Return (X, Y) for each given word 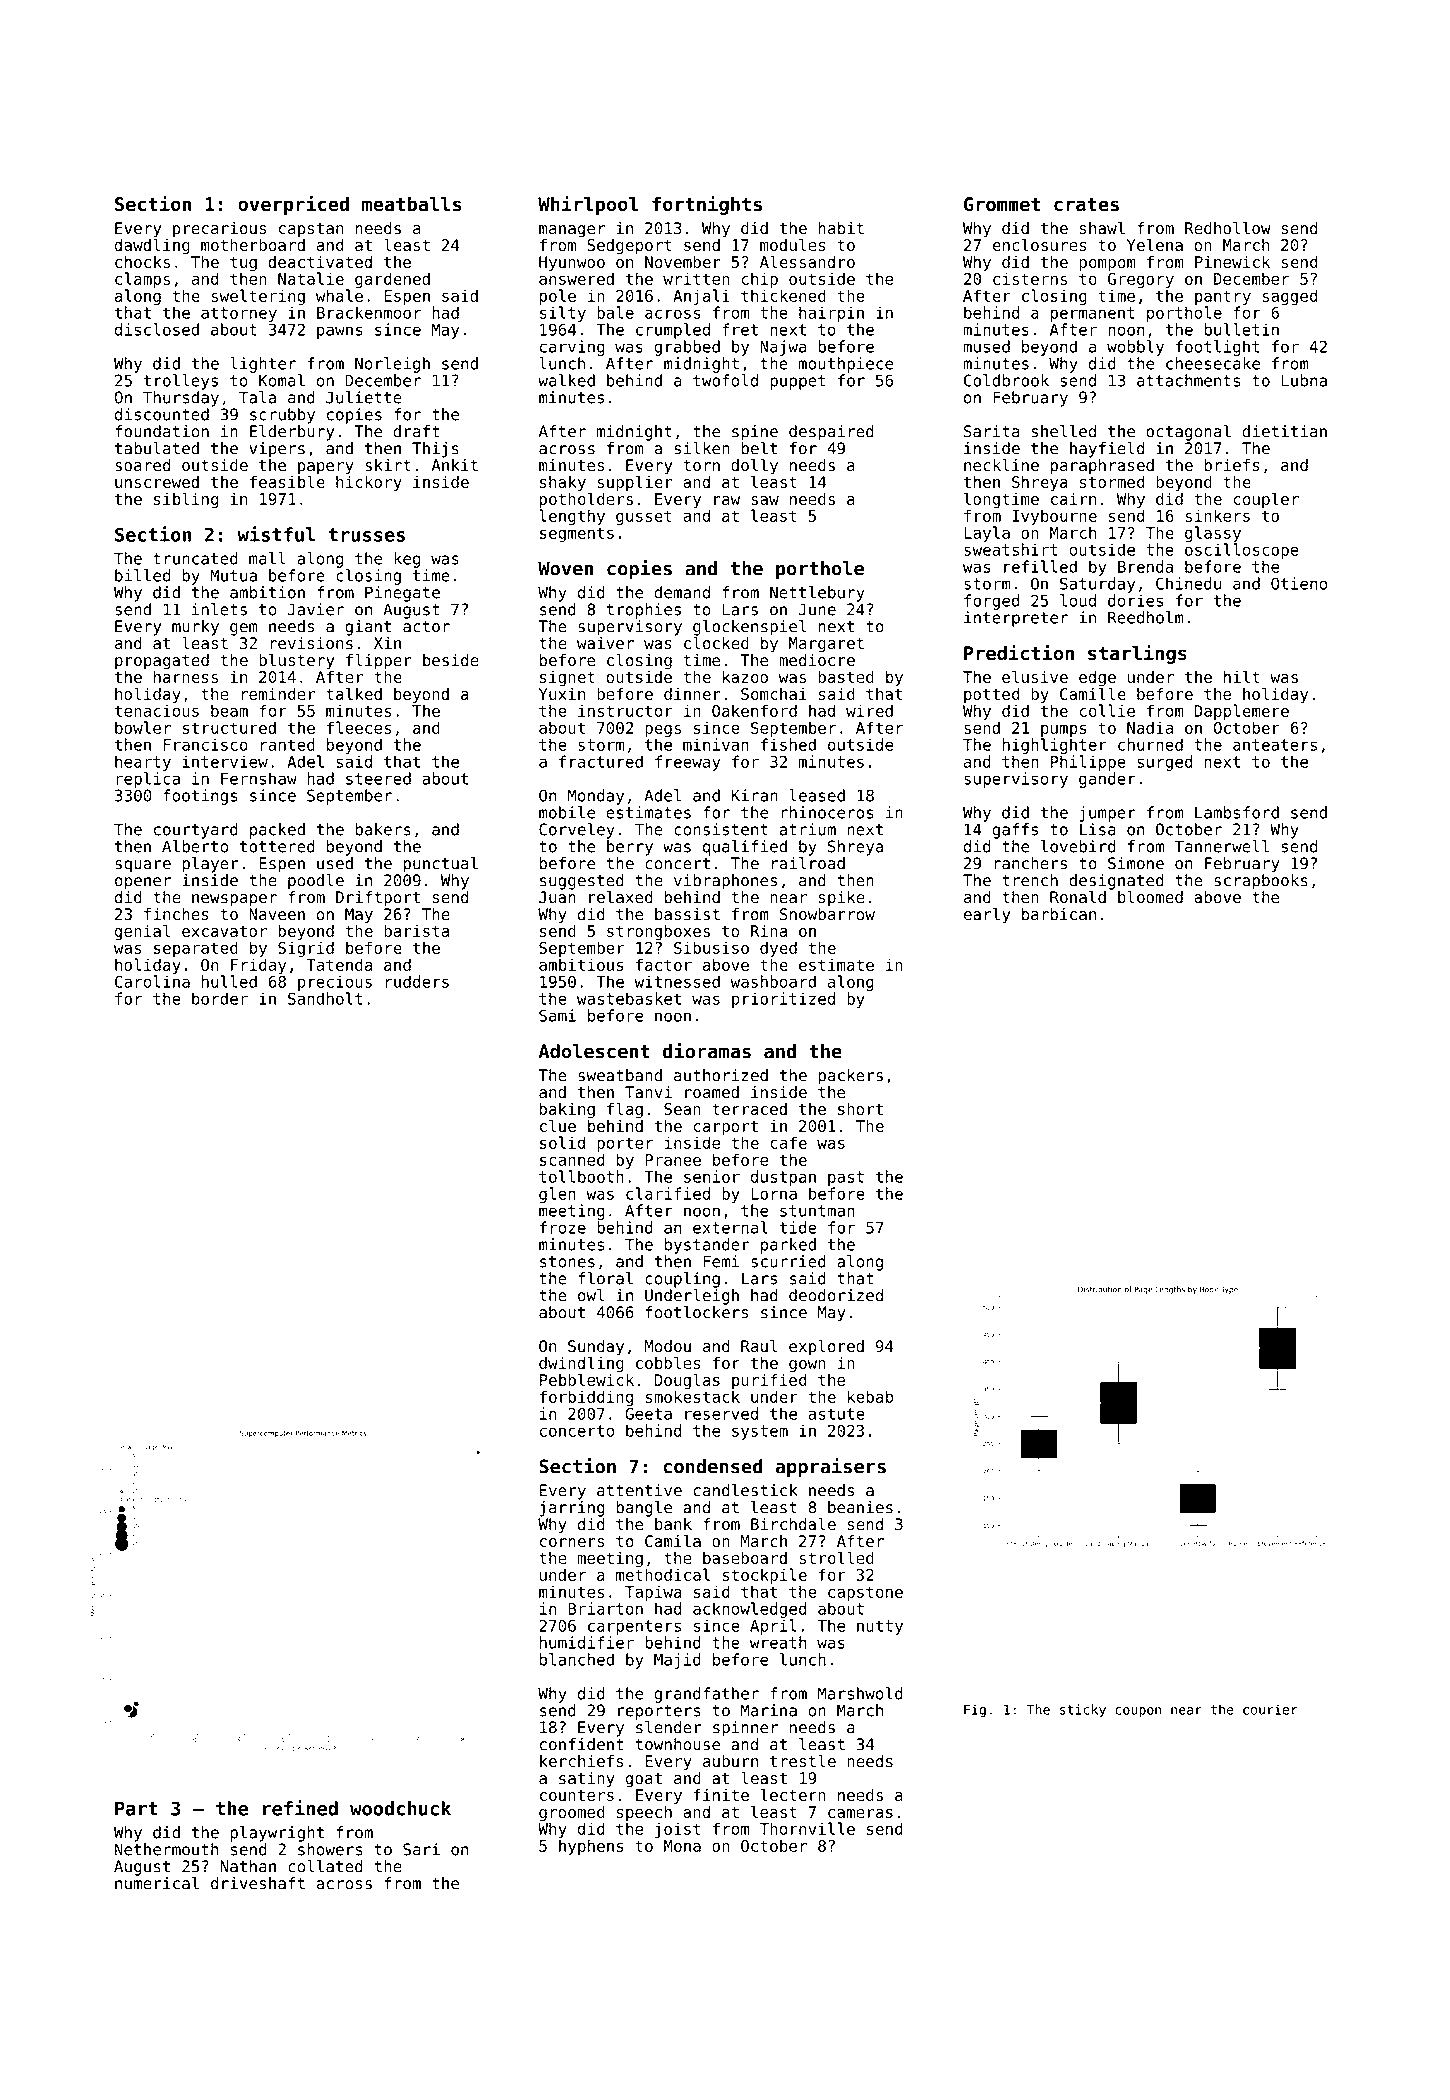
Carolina (152, 981)
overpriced (293, 205)
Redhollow (1228, 228)
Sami (557, 1015)
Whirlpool (588, 205)
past (846, 1178)
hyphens (591, 1847)
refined (300, 1808)
